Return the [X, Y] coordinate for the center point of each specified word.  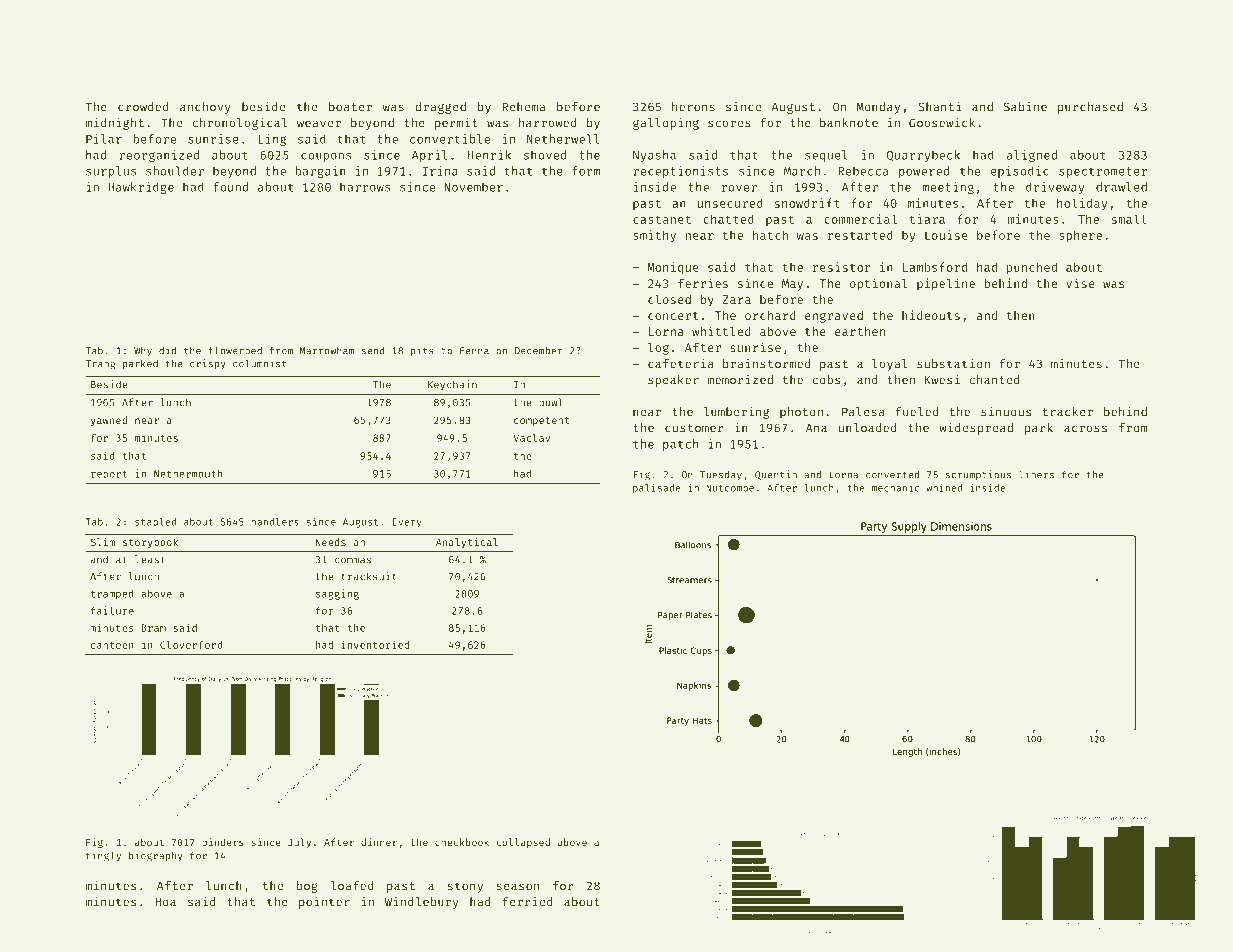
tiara [927, 219]
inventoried [375, 644]
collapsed [523, 843]
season [517, 887]
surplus [111, 172]
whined [944, 487]
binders [223, 842]
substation [953, 364]
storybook [150, 543]
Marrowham [327, 351]
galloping [666, 124]
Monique [673, 268]
